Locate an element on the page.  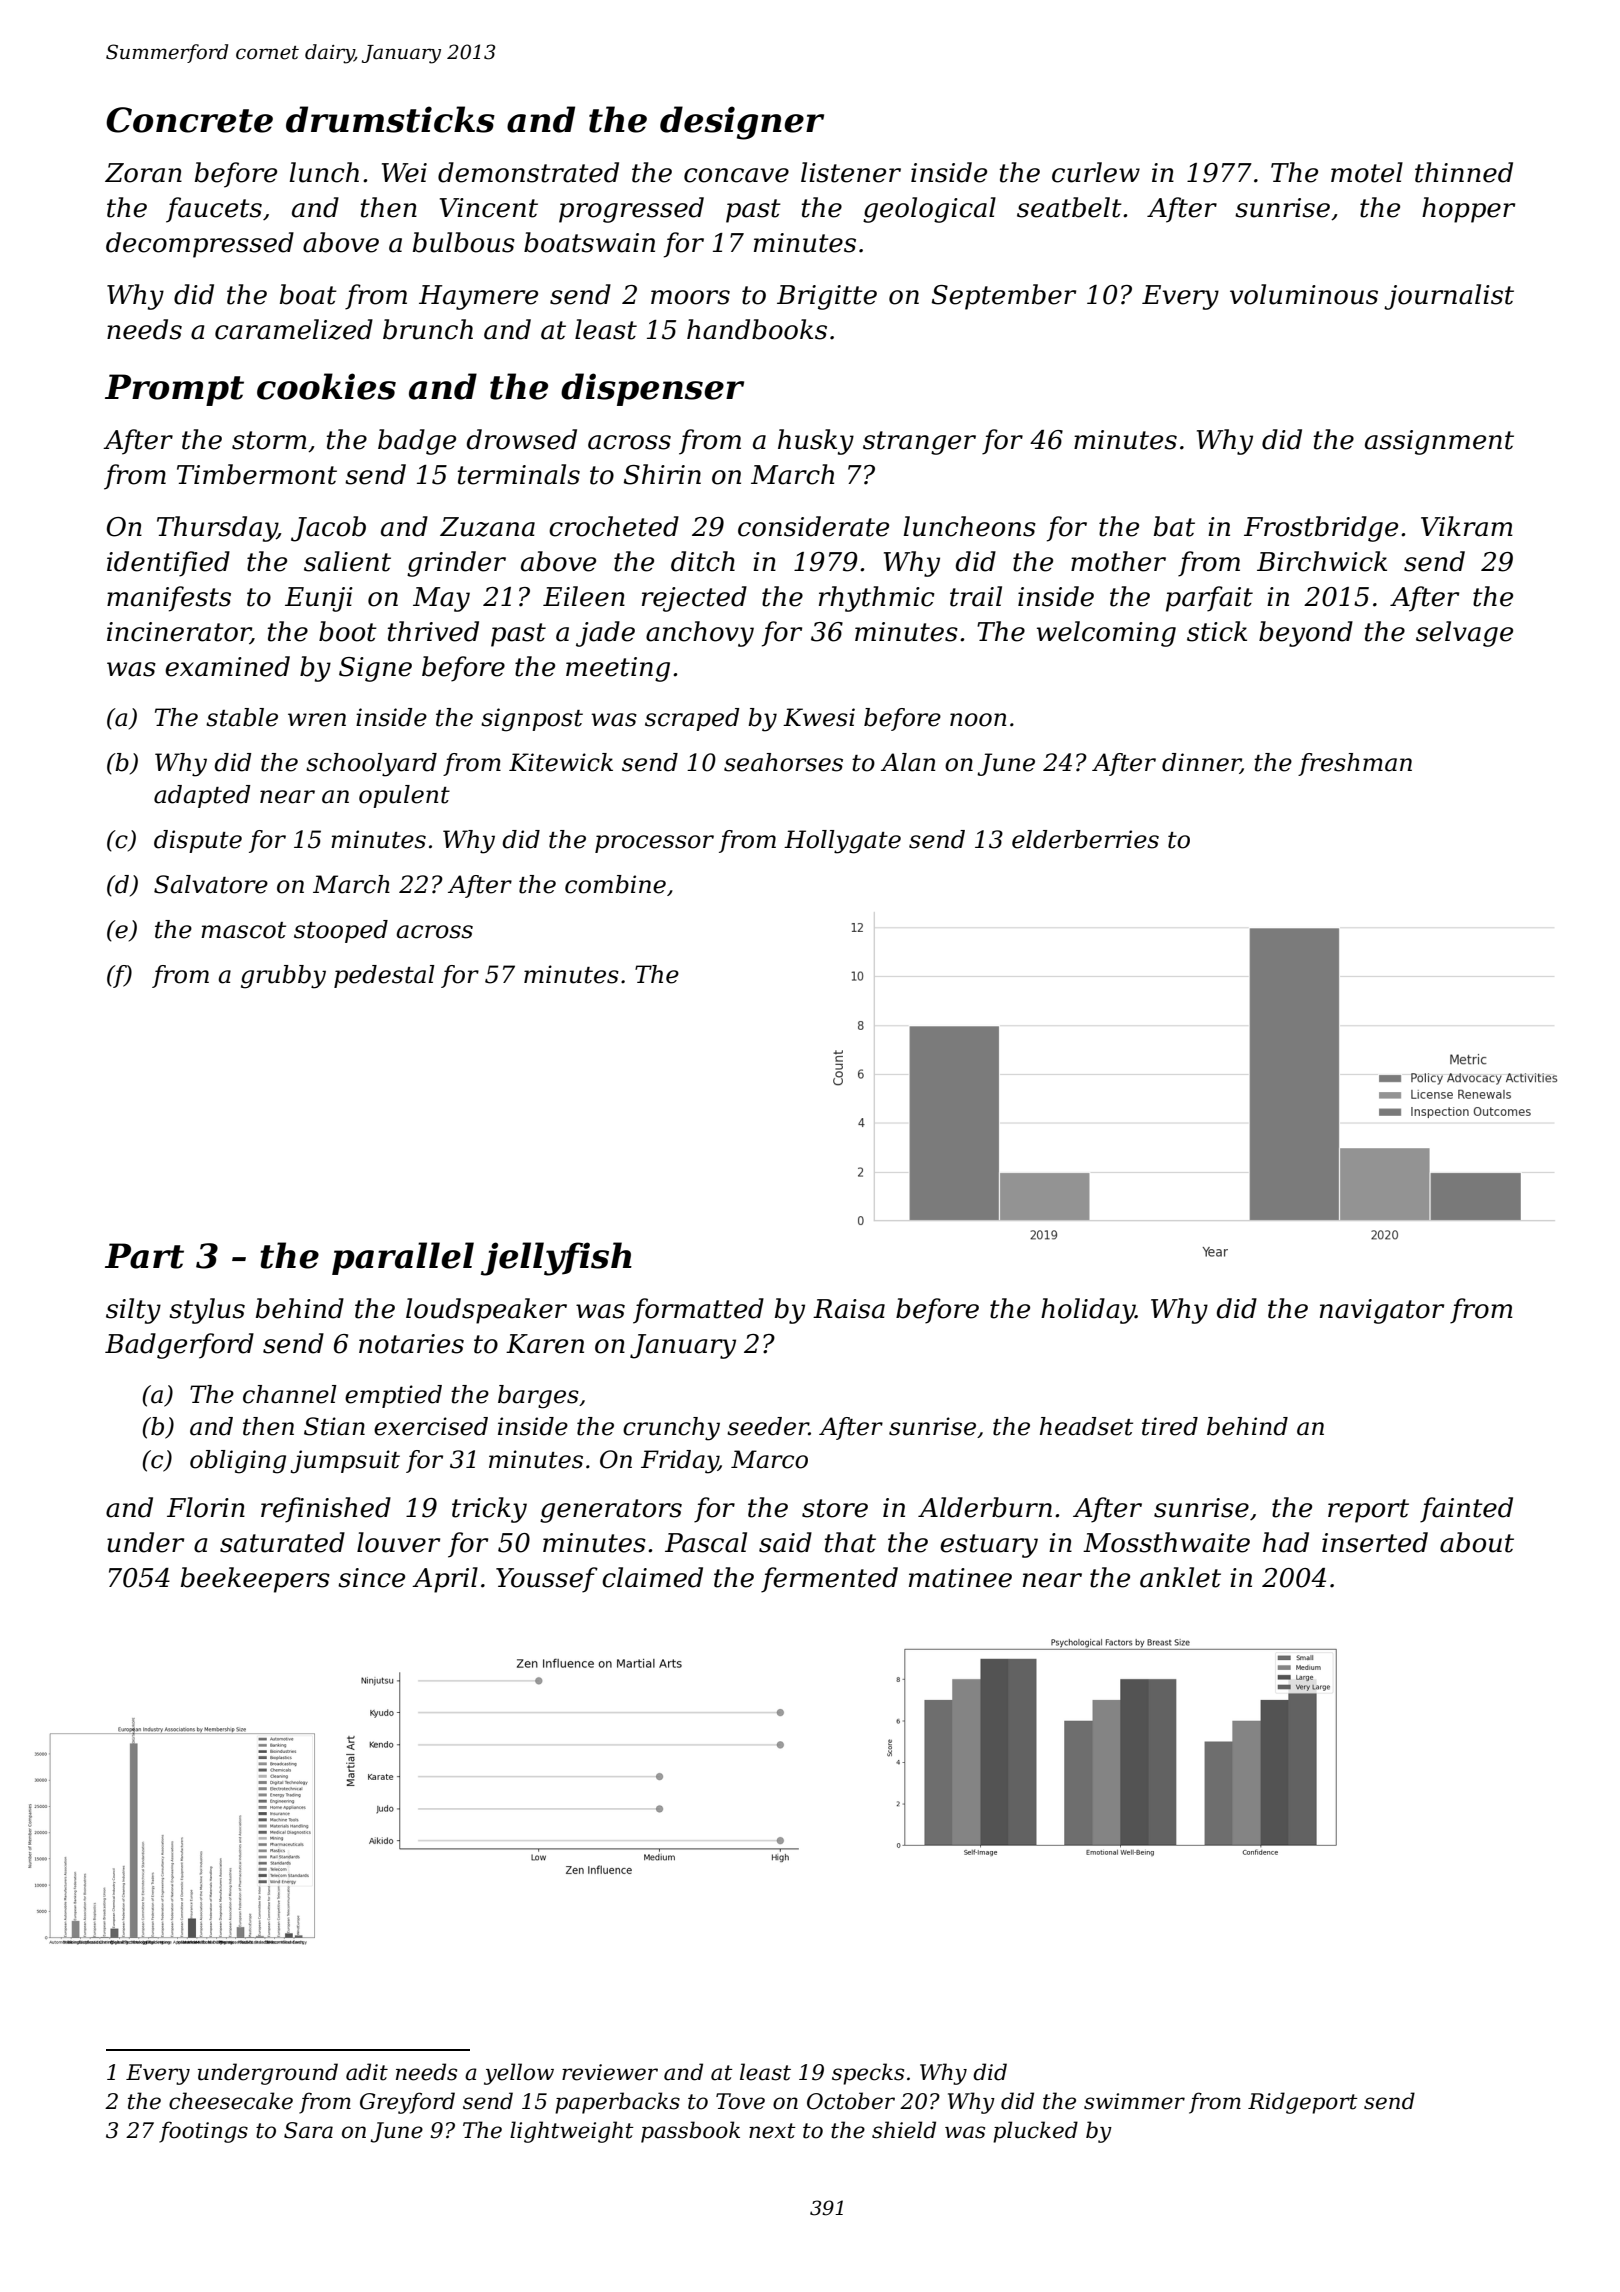
Concrete is located at coordinates (189, 120).
